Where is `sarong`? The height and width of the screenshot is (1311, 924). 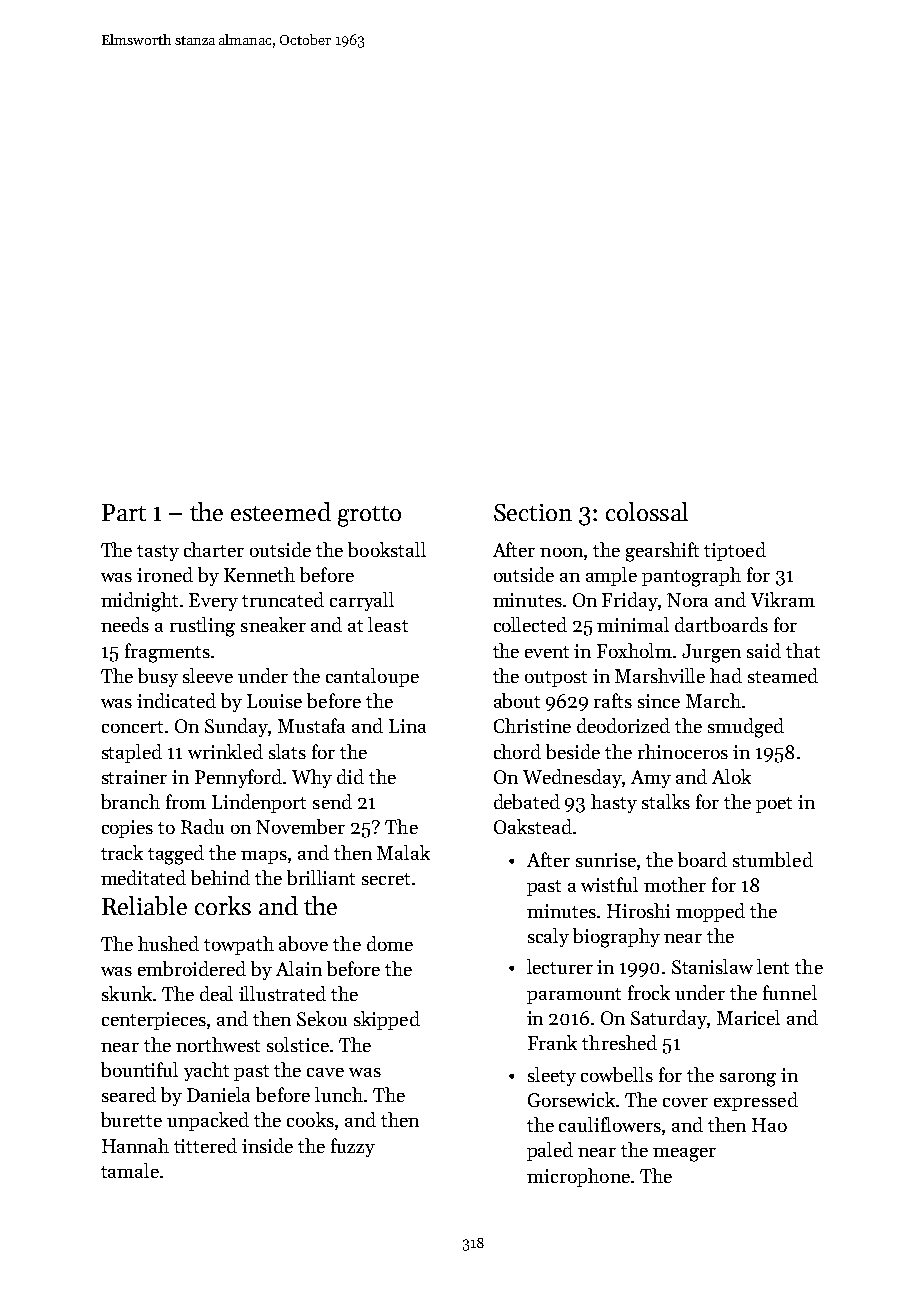 sarong is located at coordinates (748, 1080).
